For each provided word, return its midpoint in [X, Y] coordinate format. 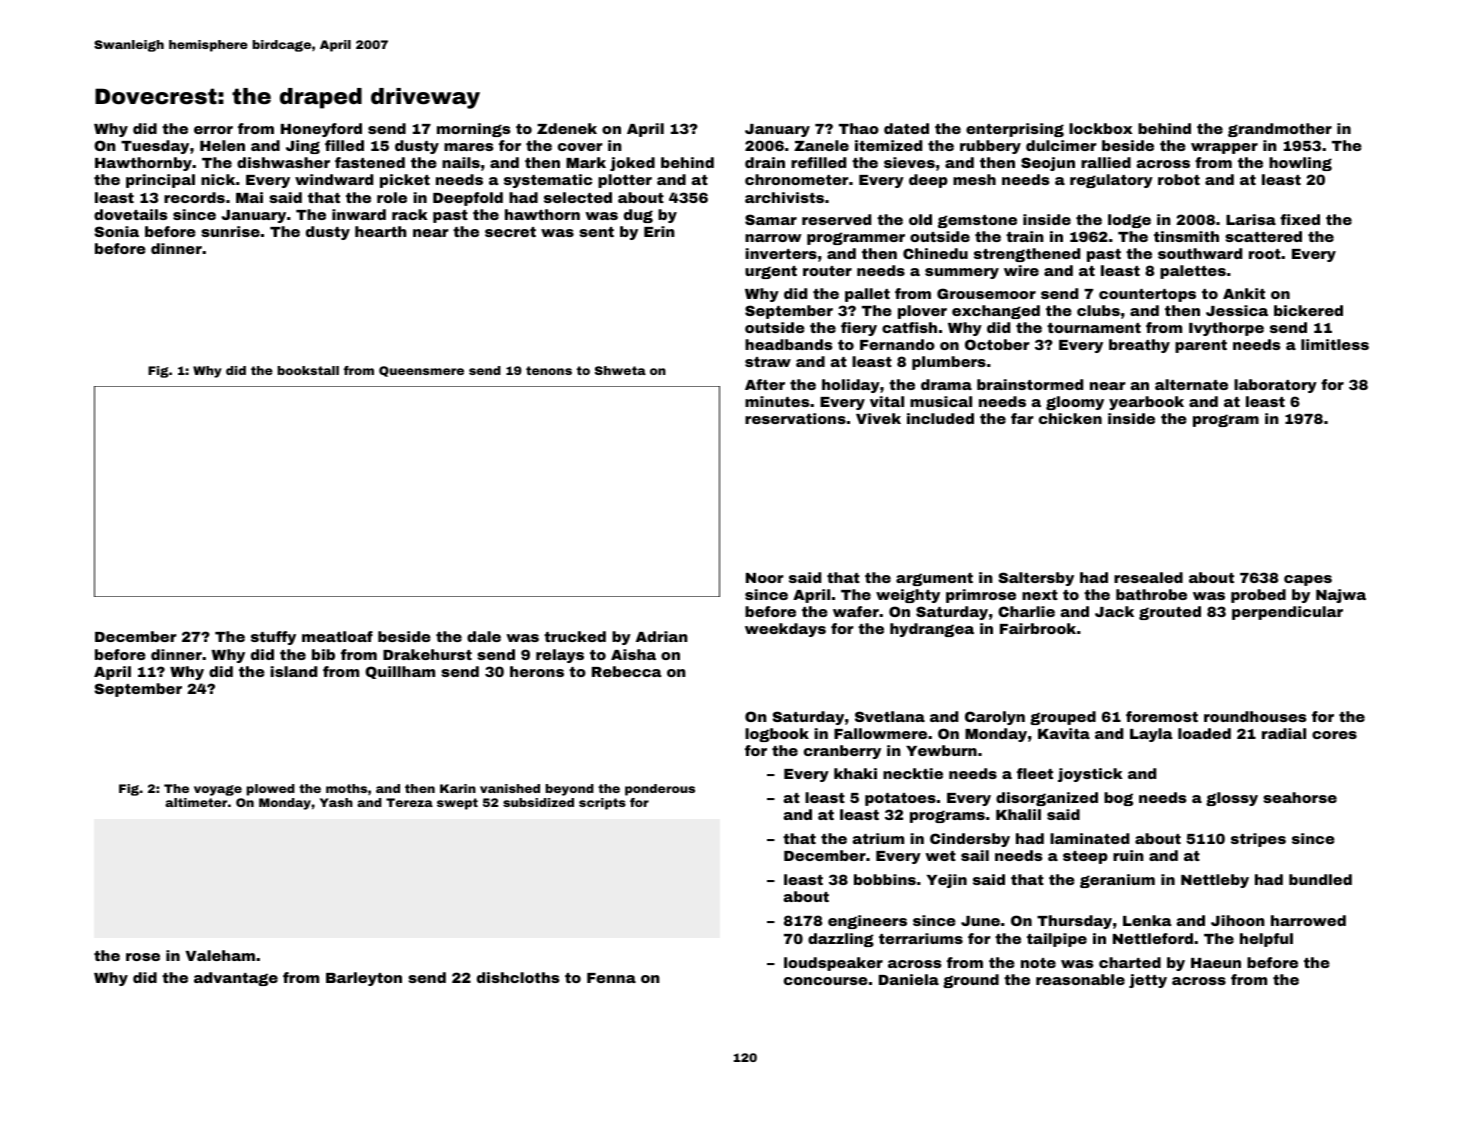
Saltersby [1036, 579]
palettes [1193, 272]
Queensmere [421, 371]
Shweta [620, 370]
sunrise [230, 231]
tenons [549, 370]
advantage [236, 979]
